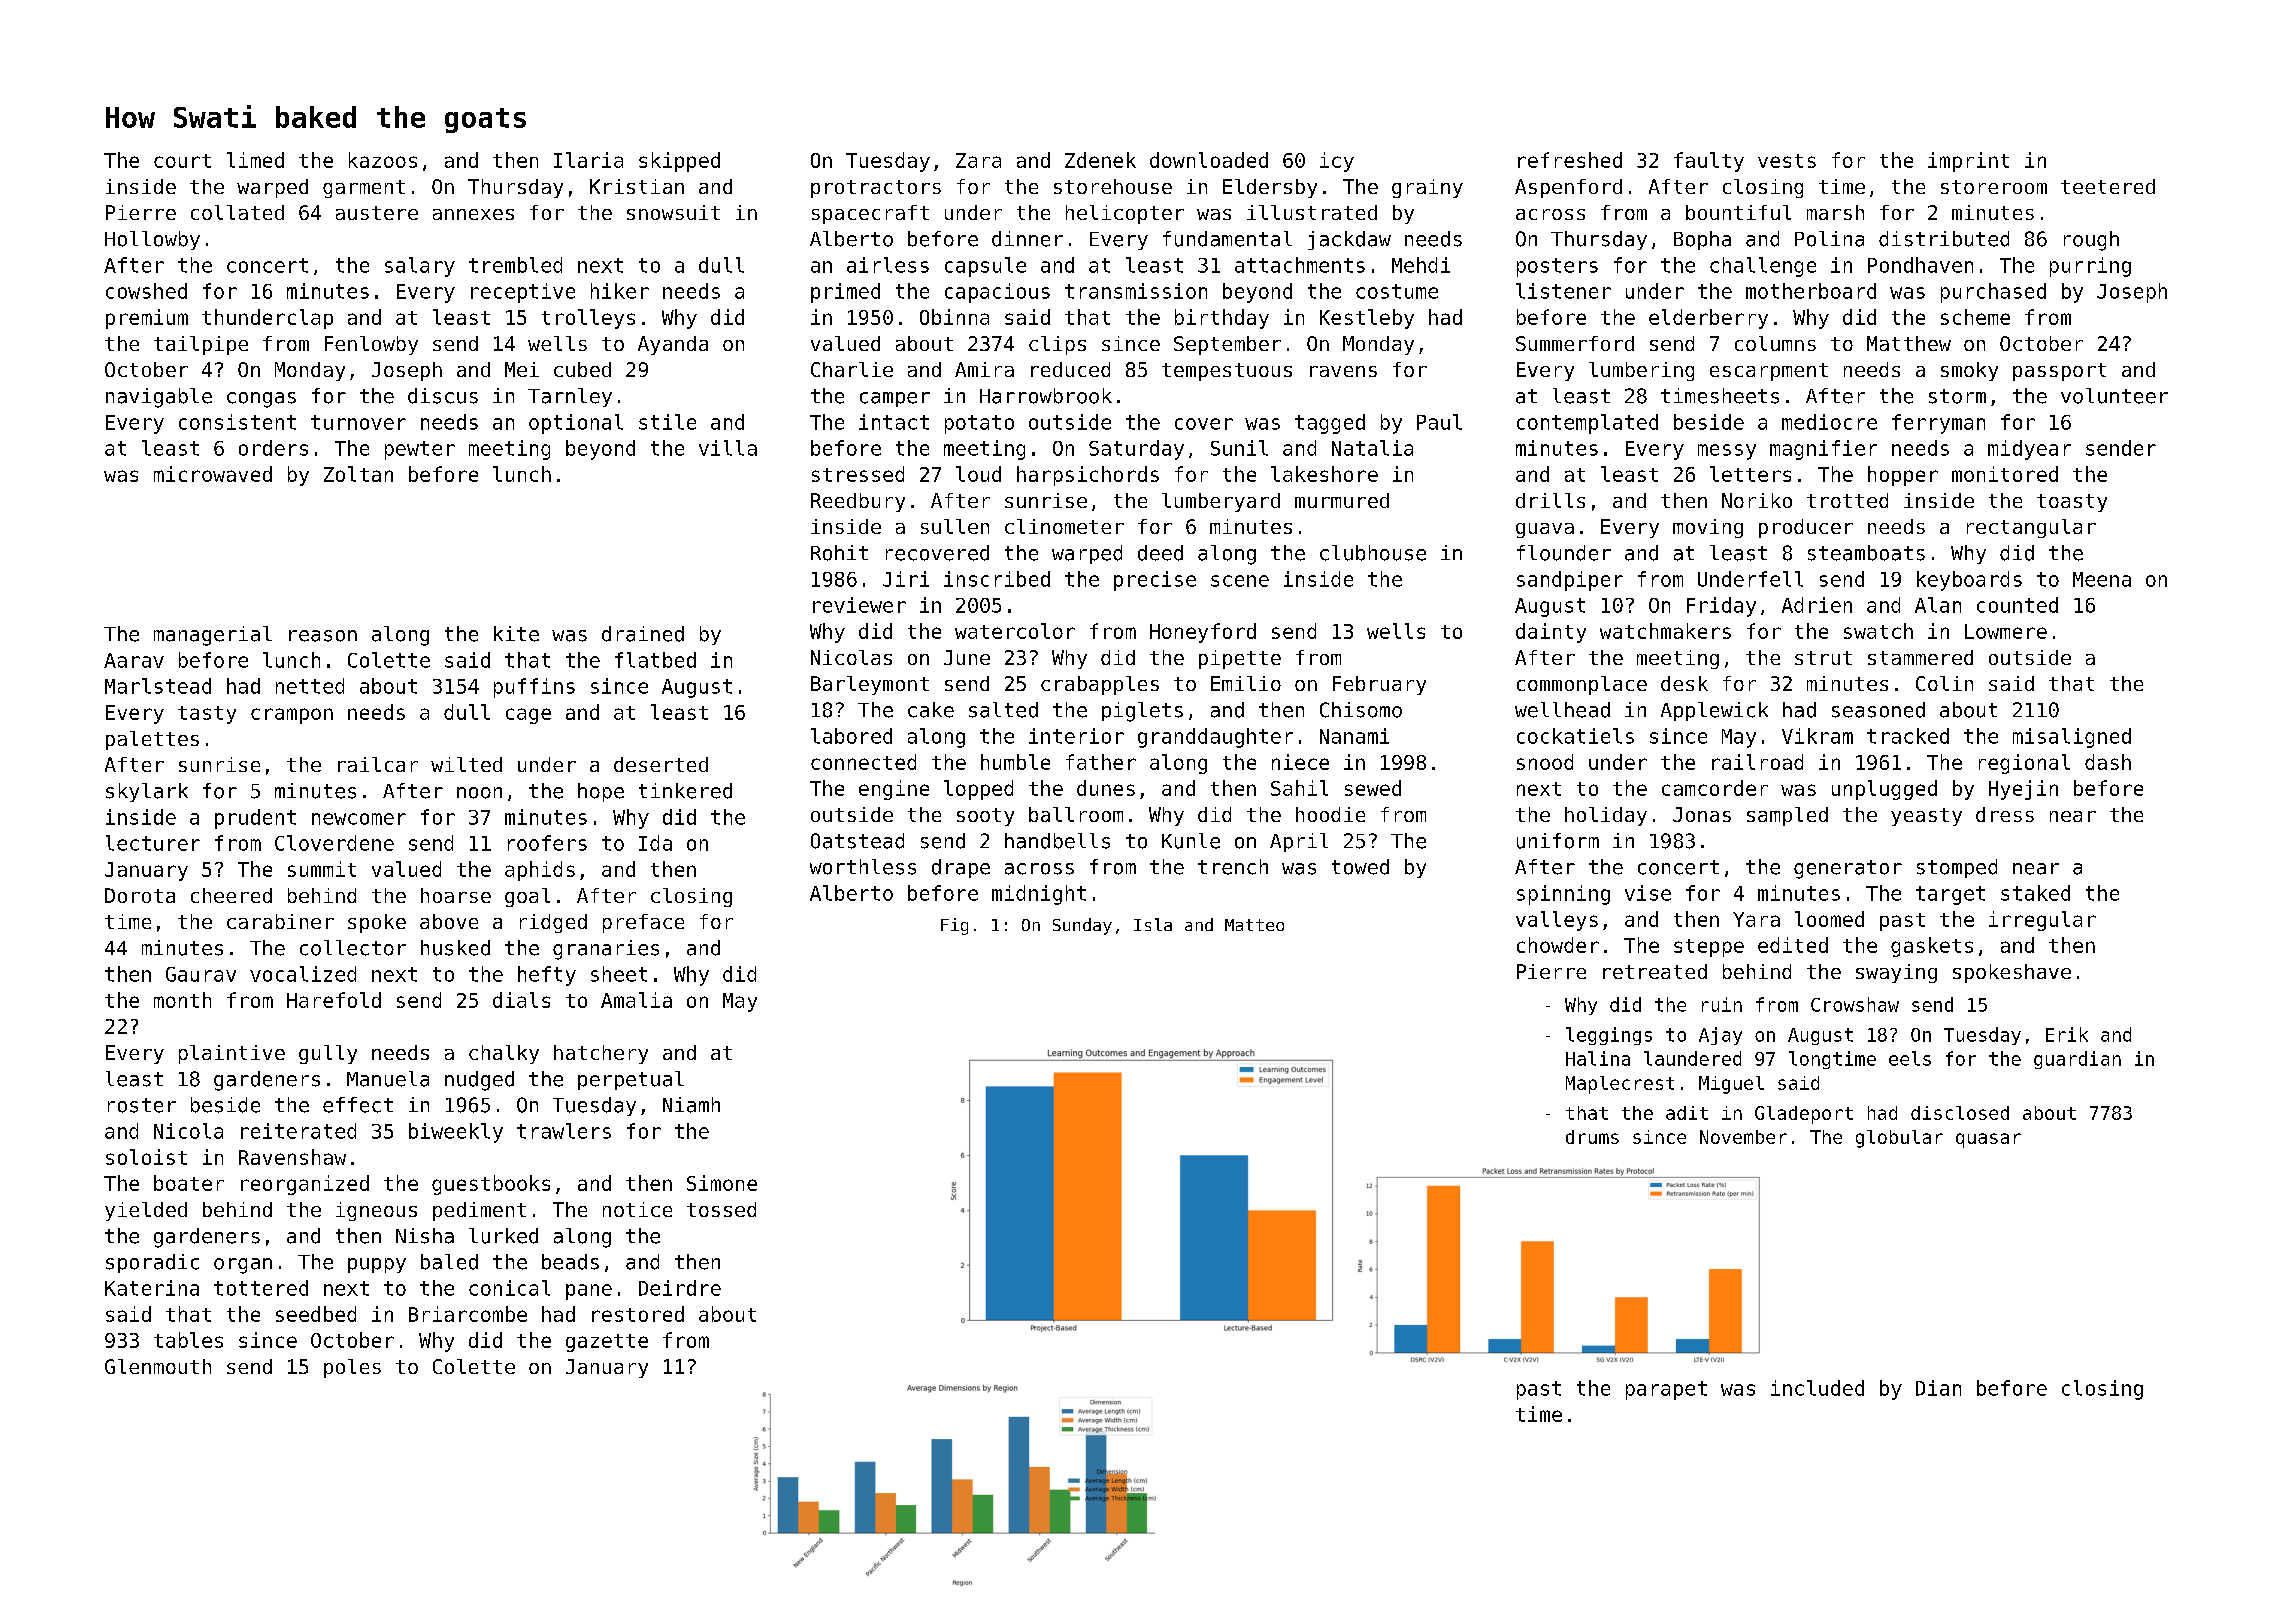 Image resolution: width=2282 pixels, height=1614 pixels. I want to click on Erik, so click(2067, 1034).
